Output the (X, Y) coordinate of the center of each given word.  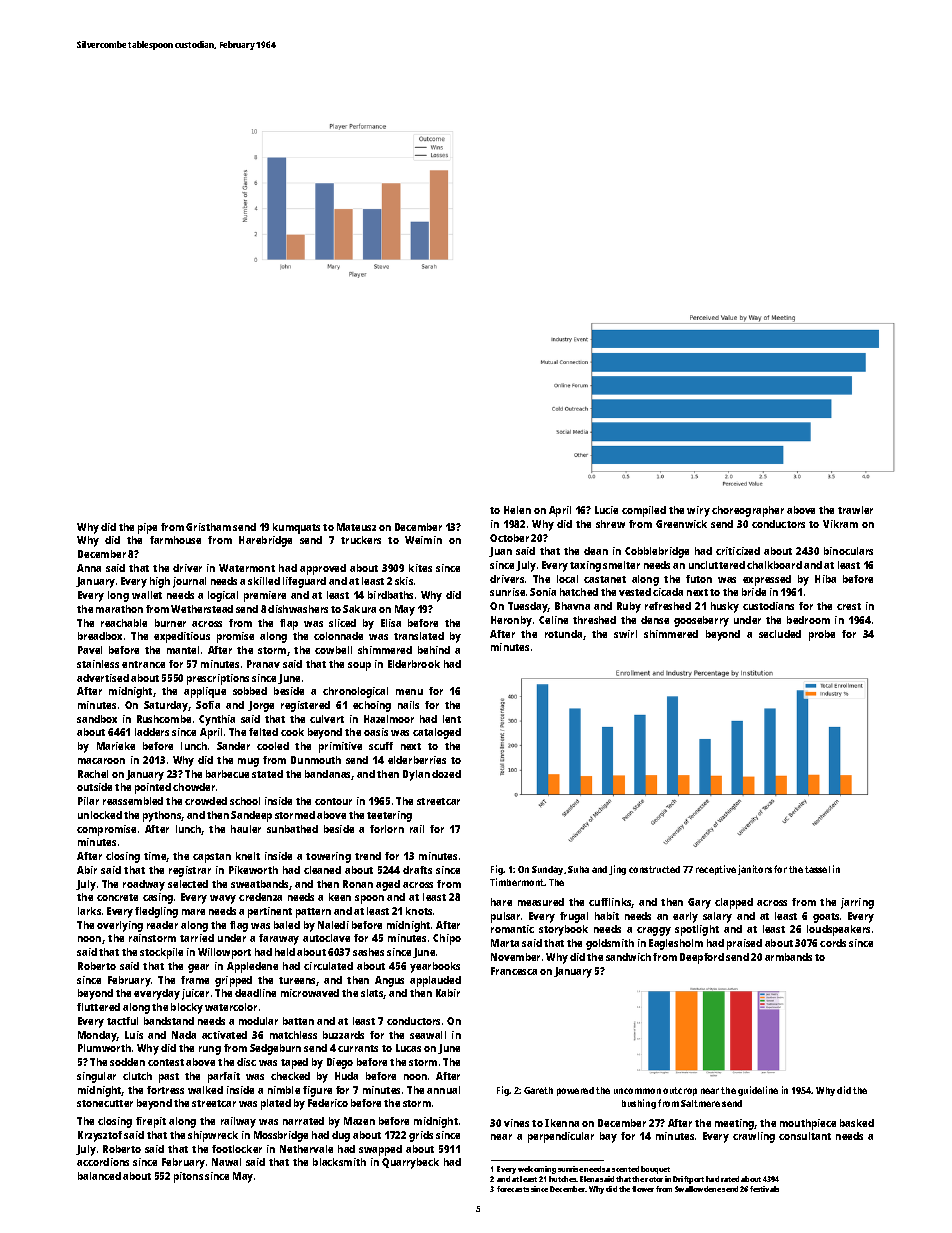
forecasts (513, 1189)
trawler (855, 510)
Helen (517, 510)
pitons (188, 1177)
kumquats (296, 528)
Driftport (688, 1180)
